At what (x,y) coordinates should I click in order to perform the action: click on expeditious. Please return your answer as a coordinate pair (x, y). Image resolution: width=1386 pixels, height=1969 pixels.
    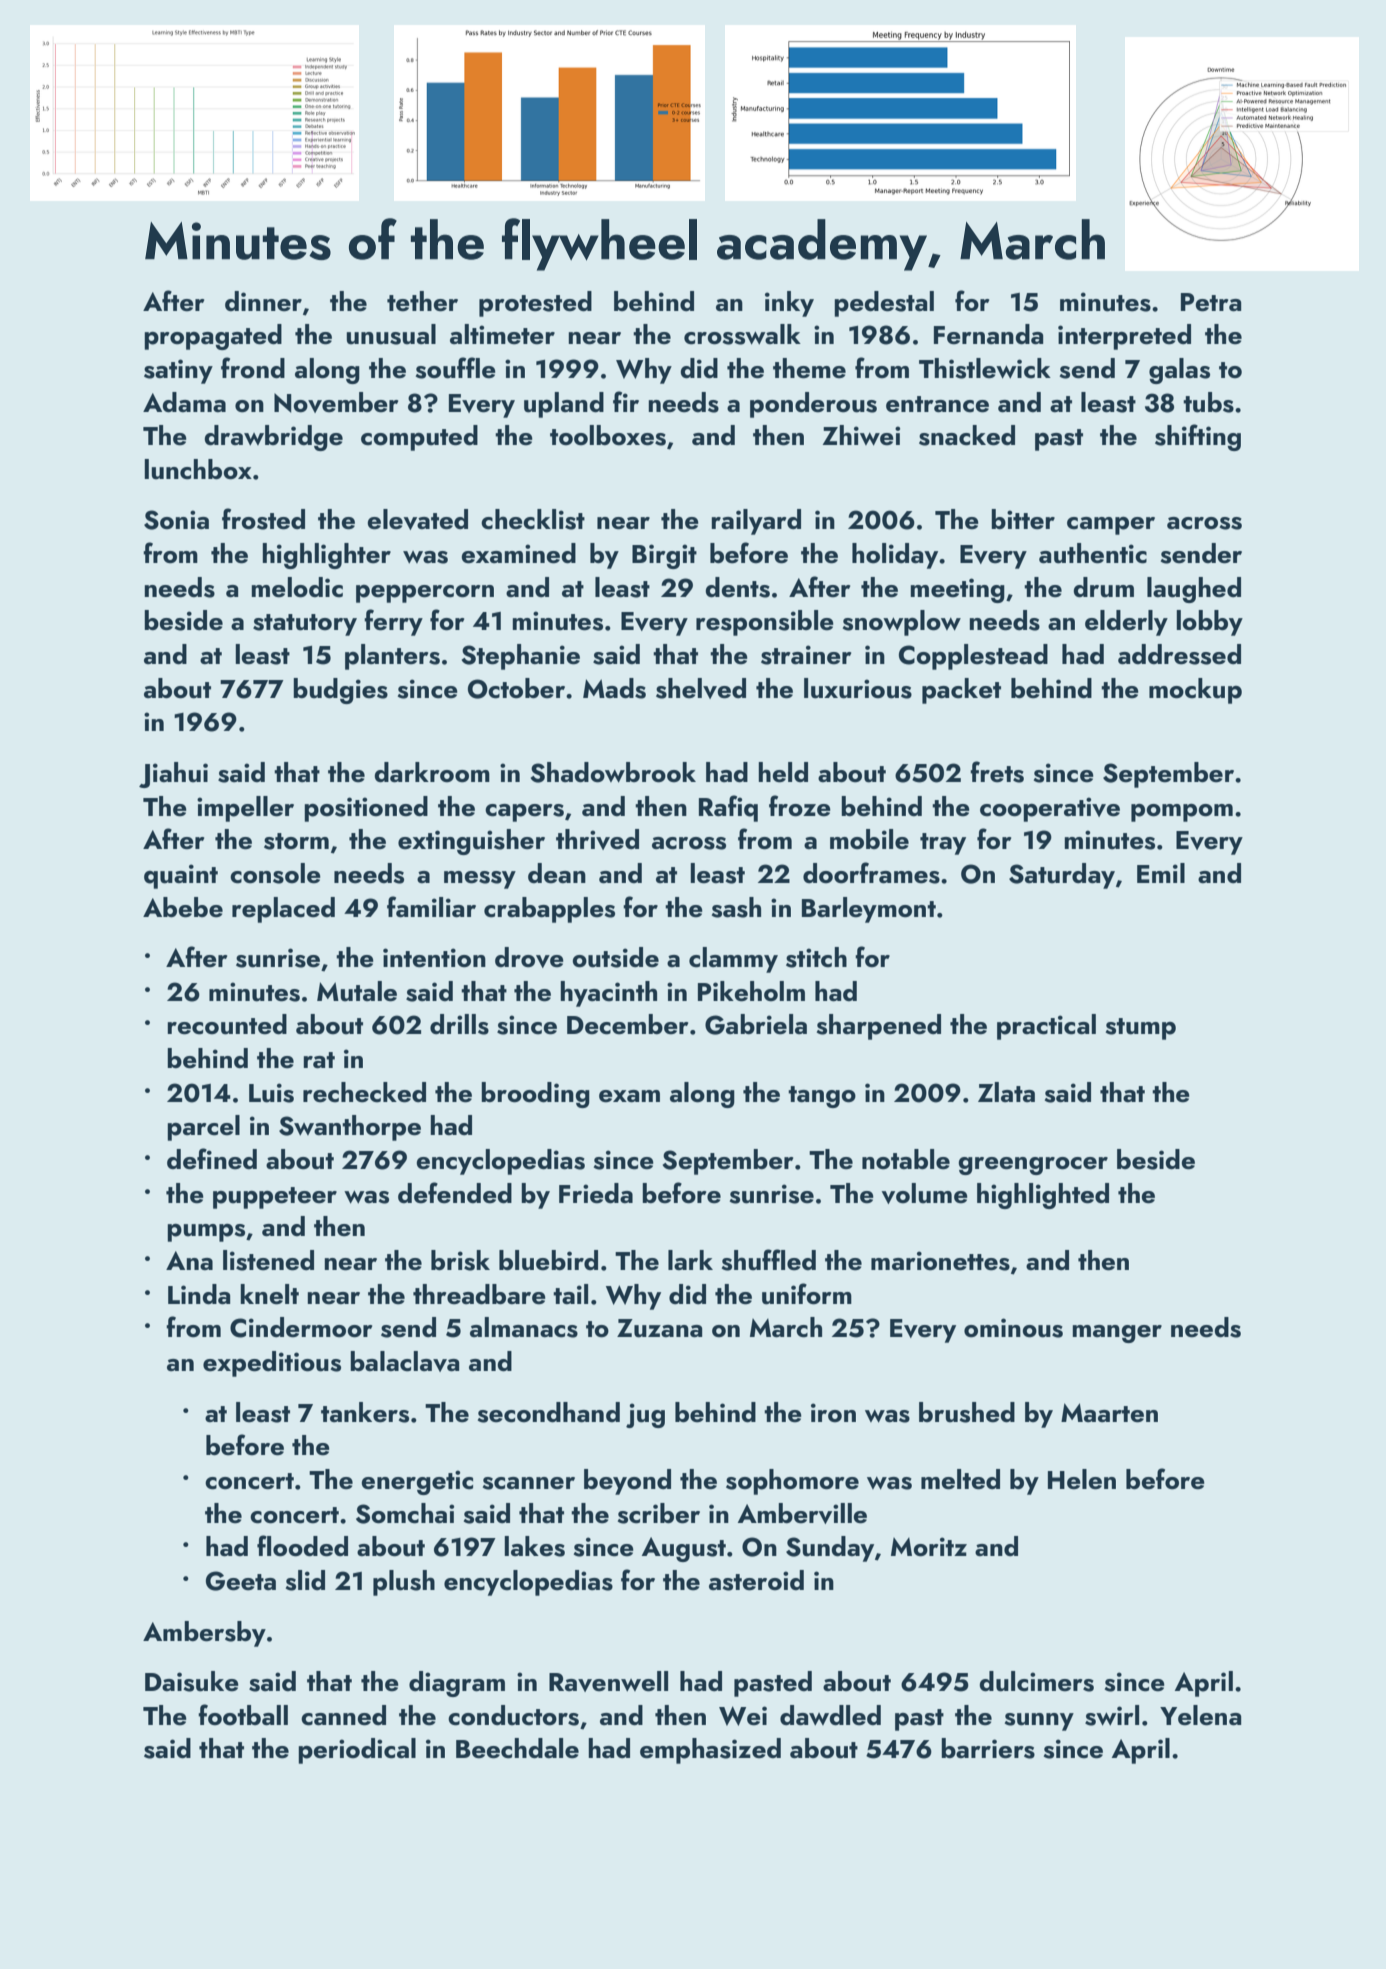
    Looking at the image, I should click on (272, 1364).
